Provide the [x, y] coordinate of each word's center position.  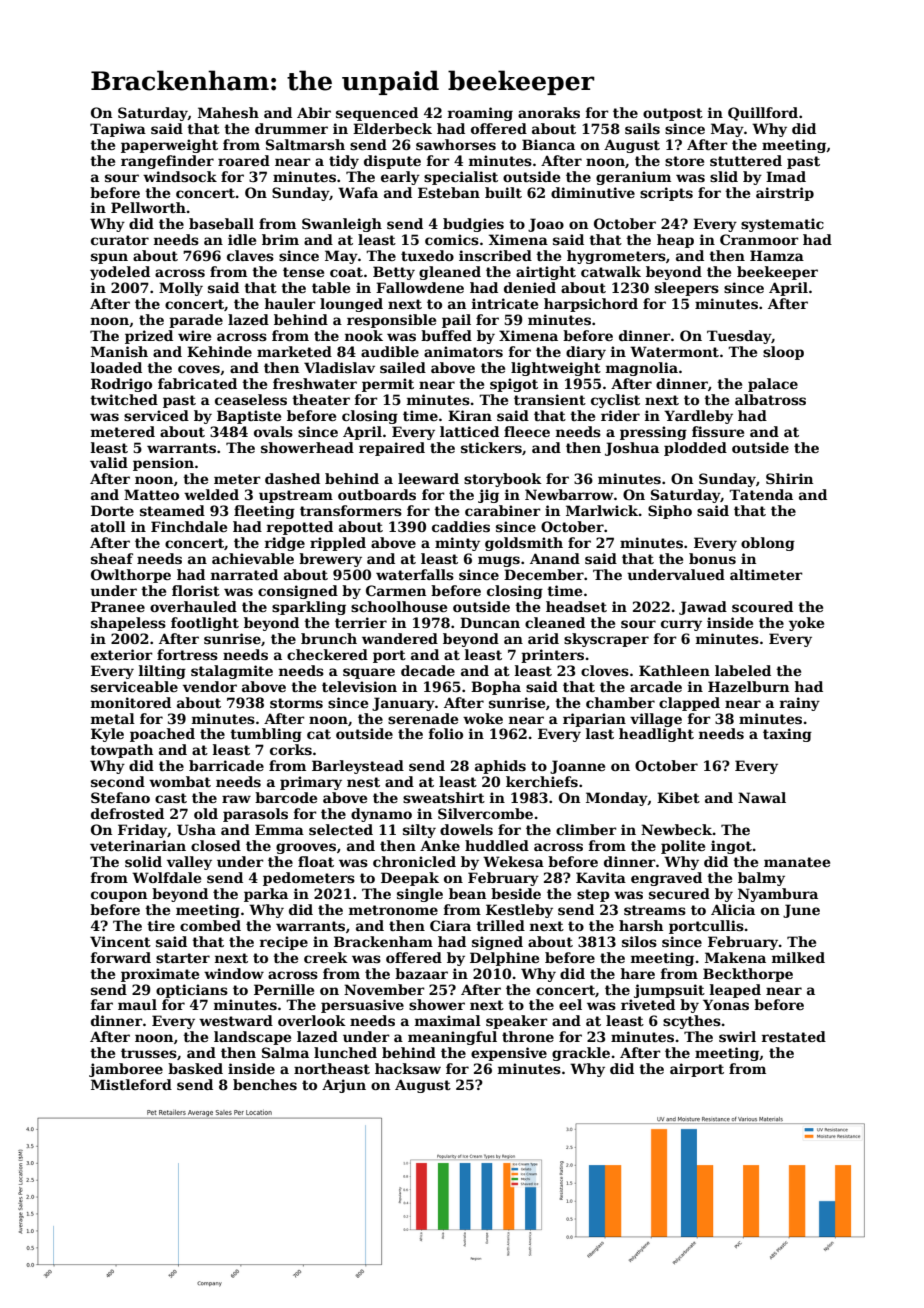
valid [109, 462]
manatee [797, 862]
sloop [783, 353]
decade [428, 670]
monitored [131, 702]
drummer [291, 128]
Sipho [670, 512]
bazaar [421, 973]
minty [457, 544]
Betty [394, 273]
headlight [656, 735]
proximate [160, 975]
